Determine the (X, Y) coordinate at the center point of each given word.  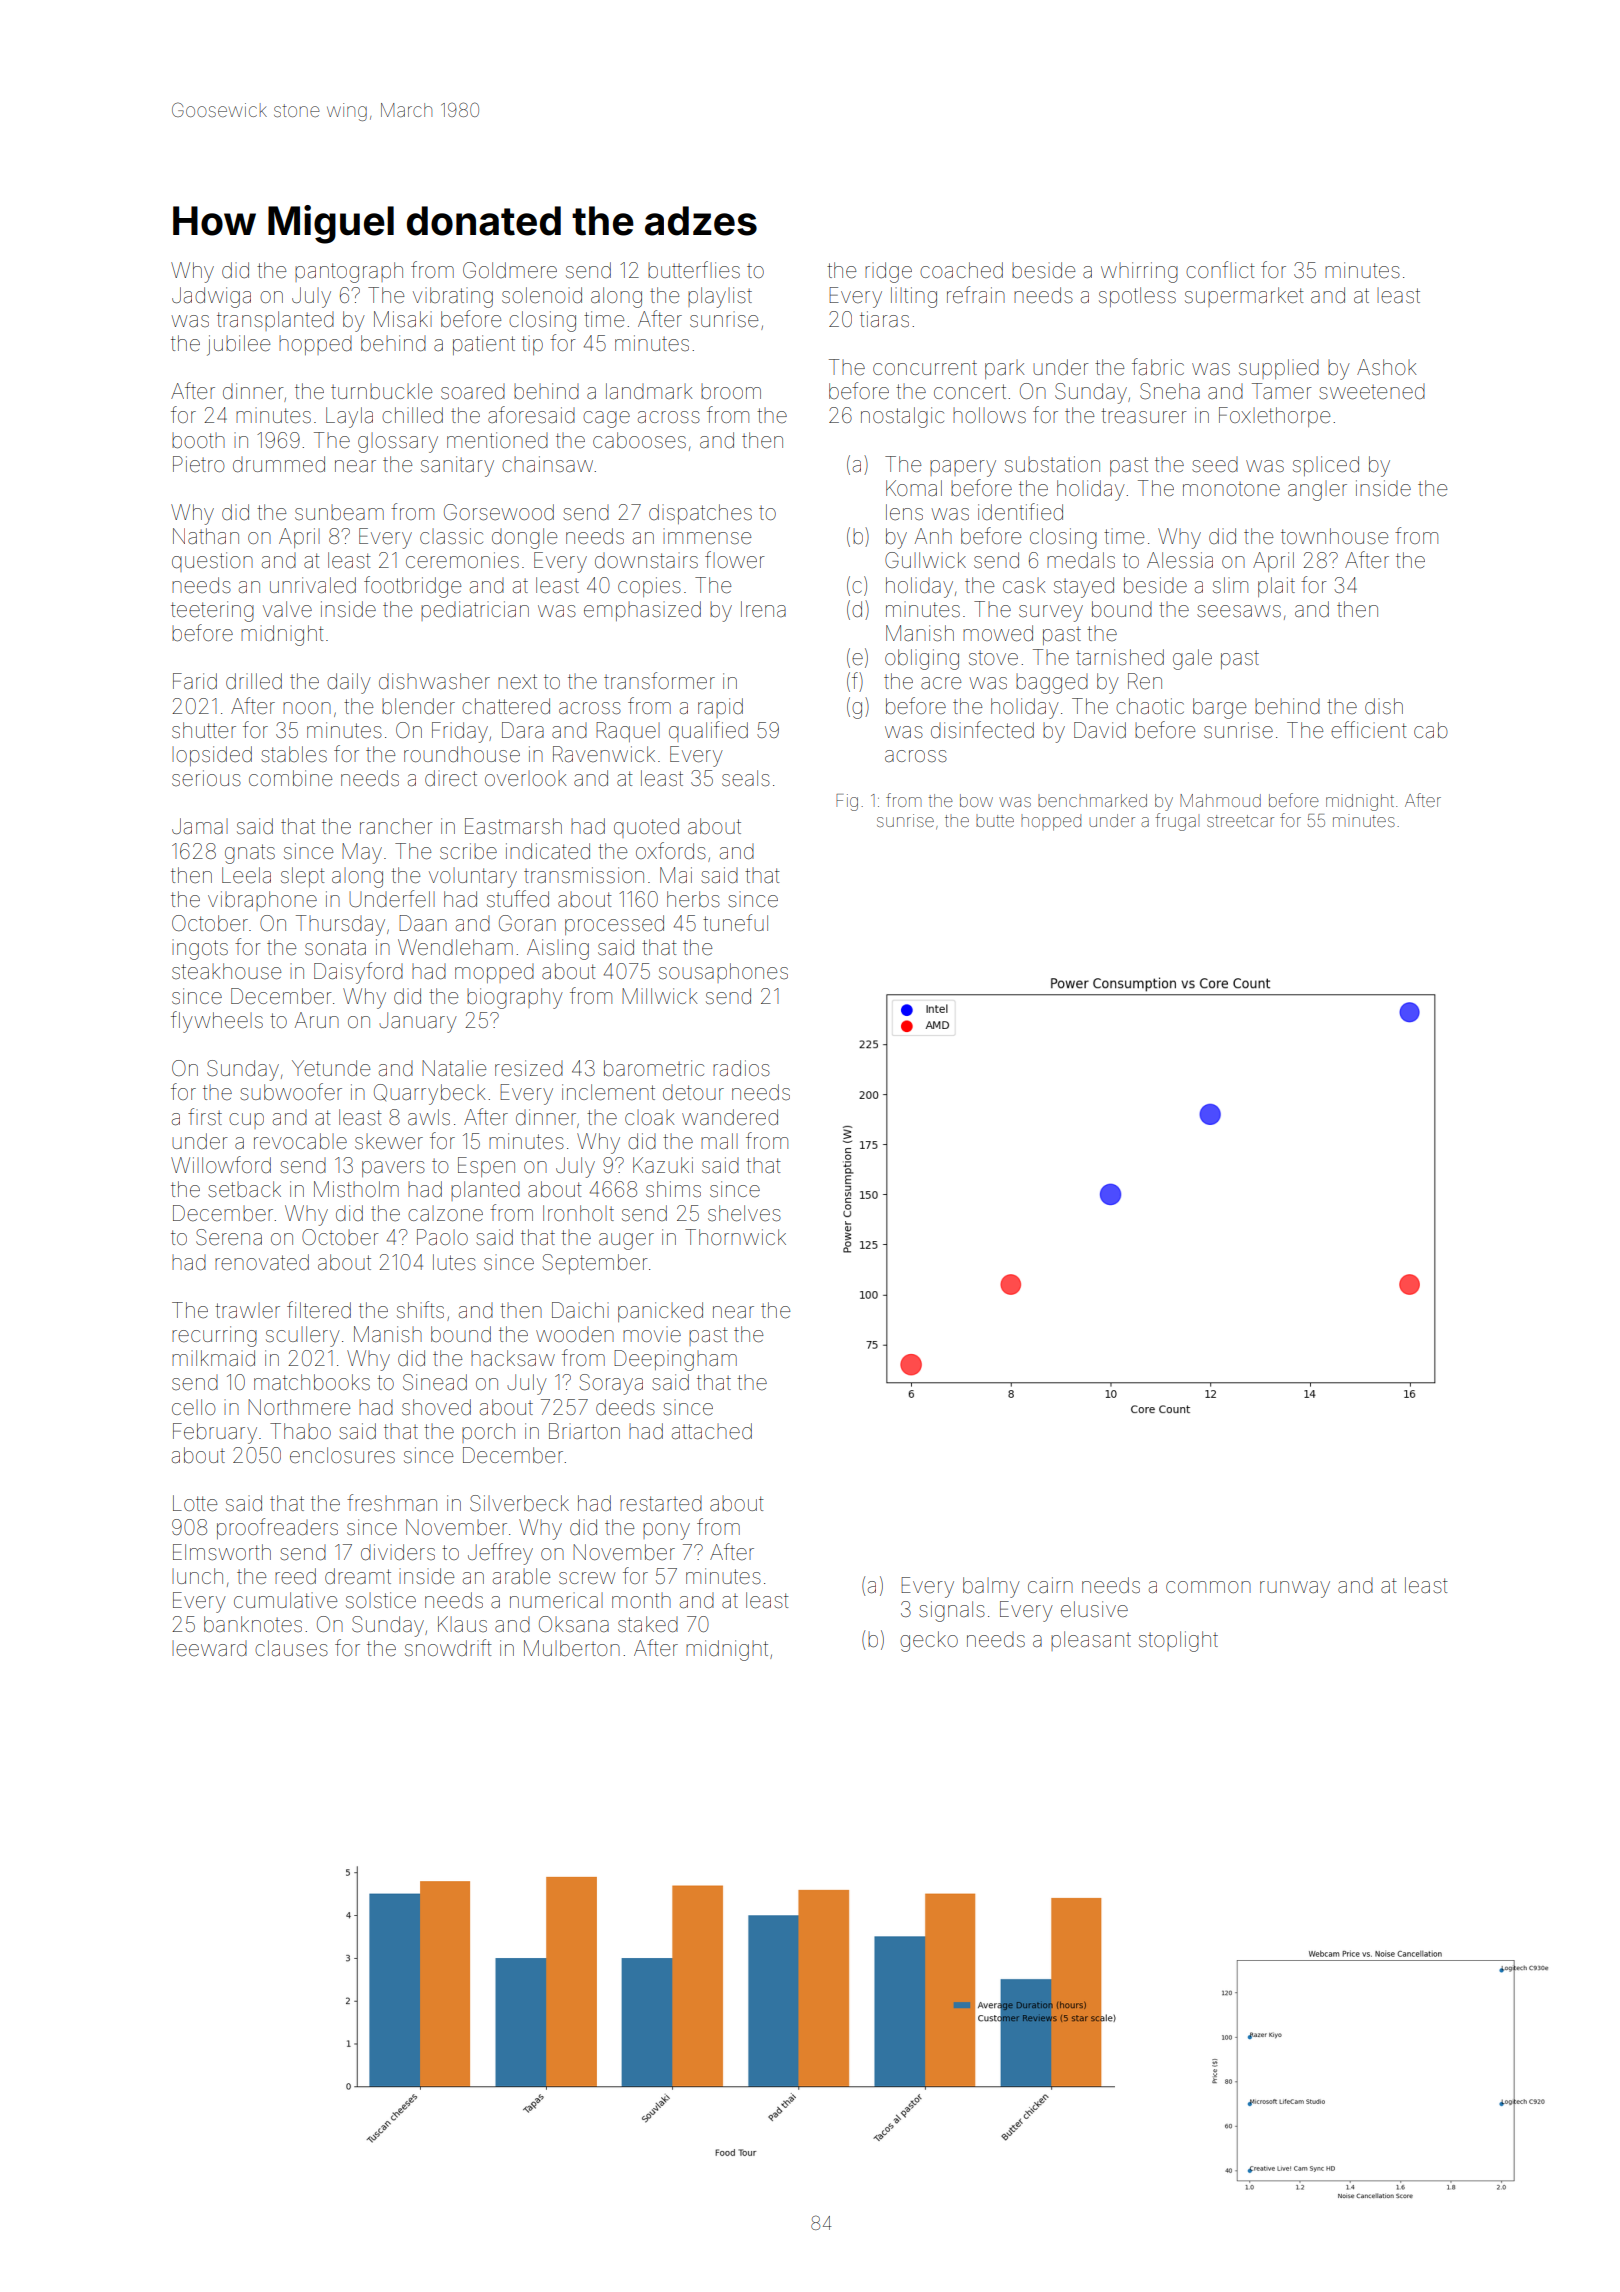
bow (976, 800)
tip (532, 345)
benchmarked (1092, 800)
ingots (200, 949)
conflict (1220, 269)
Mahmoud (1220, 800)
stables (294, 754)
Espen (486, 1167)
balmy (991, 1587)
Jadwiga (211, 297)
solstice (381, 1600)
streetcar (1240, 821)
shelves (744, 1213)
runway (1295, 1589)
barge (1219, 708)
